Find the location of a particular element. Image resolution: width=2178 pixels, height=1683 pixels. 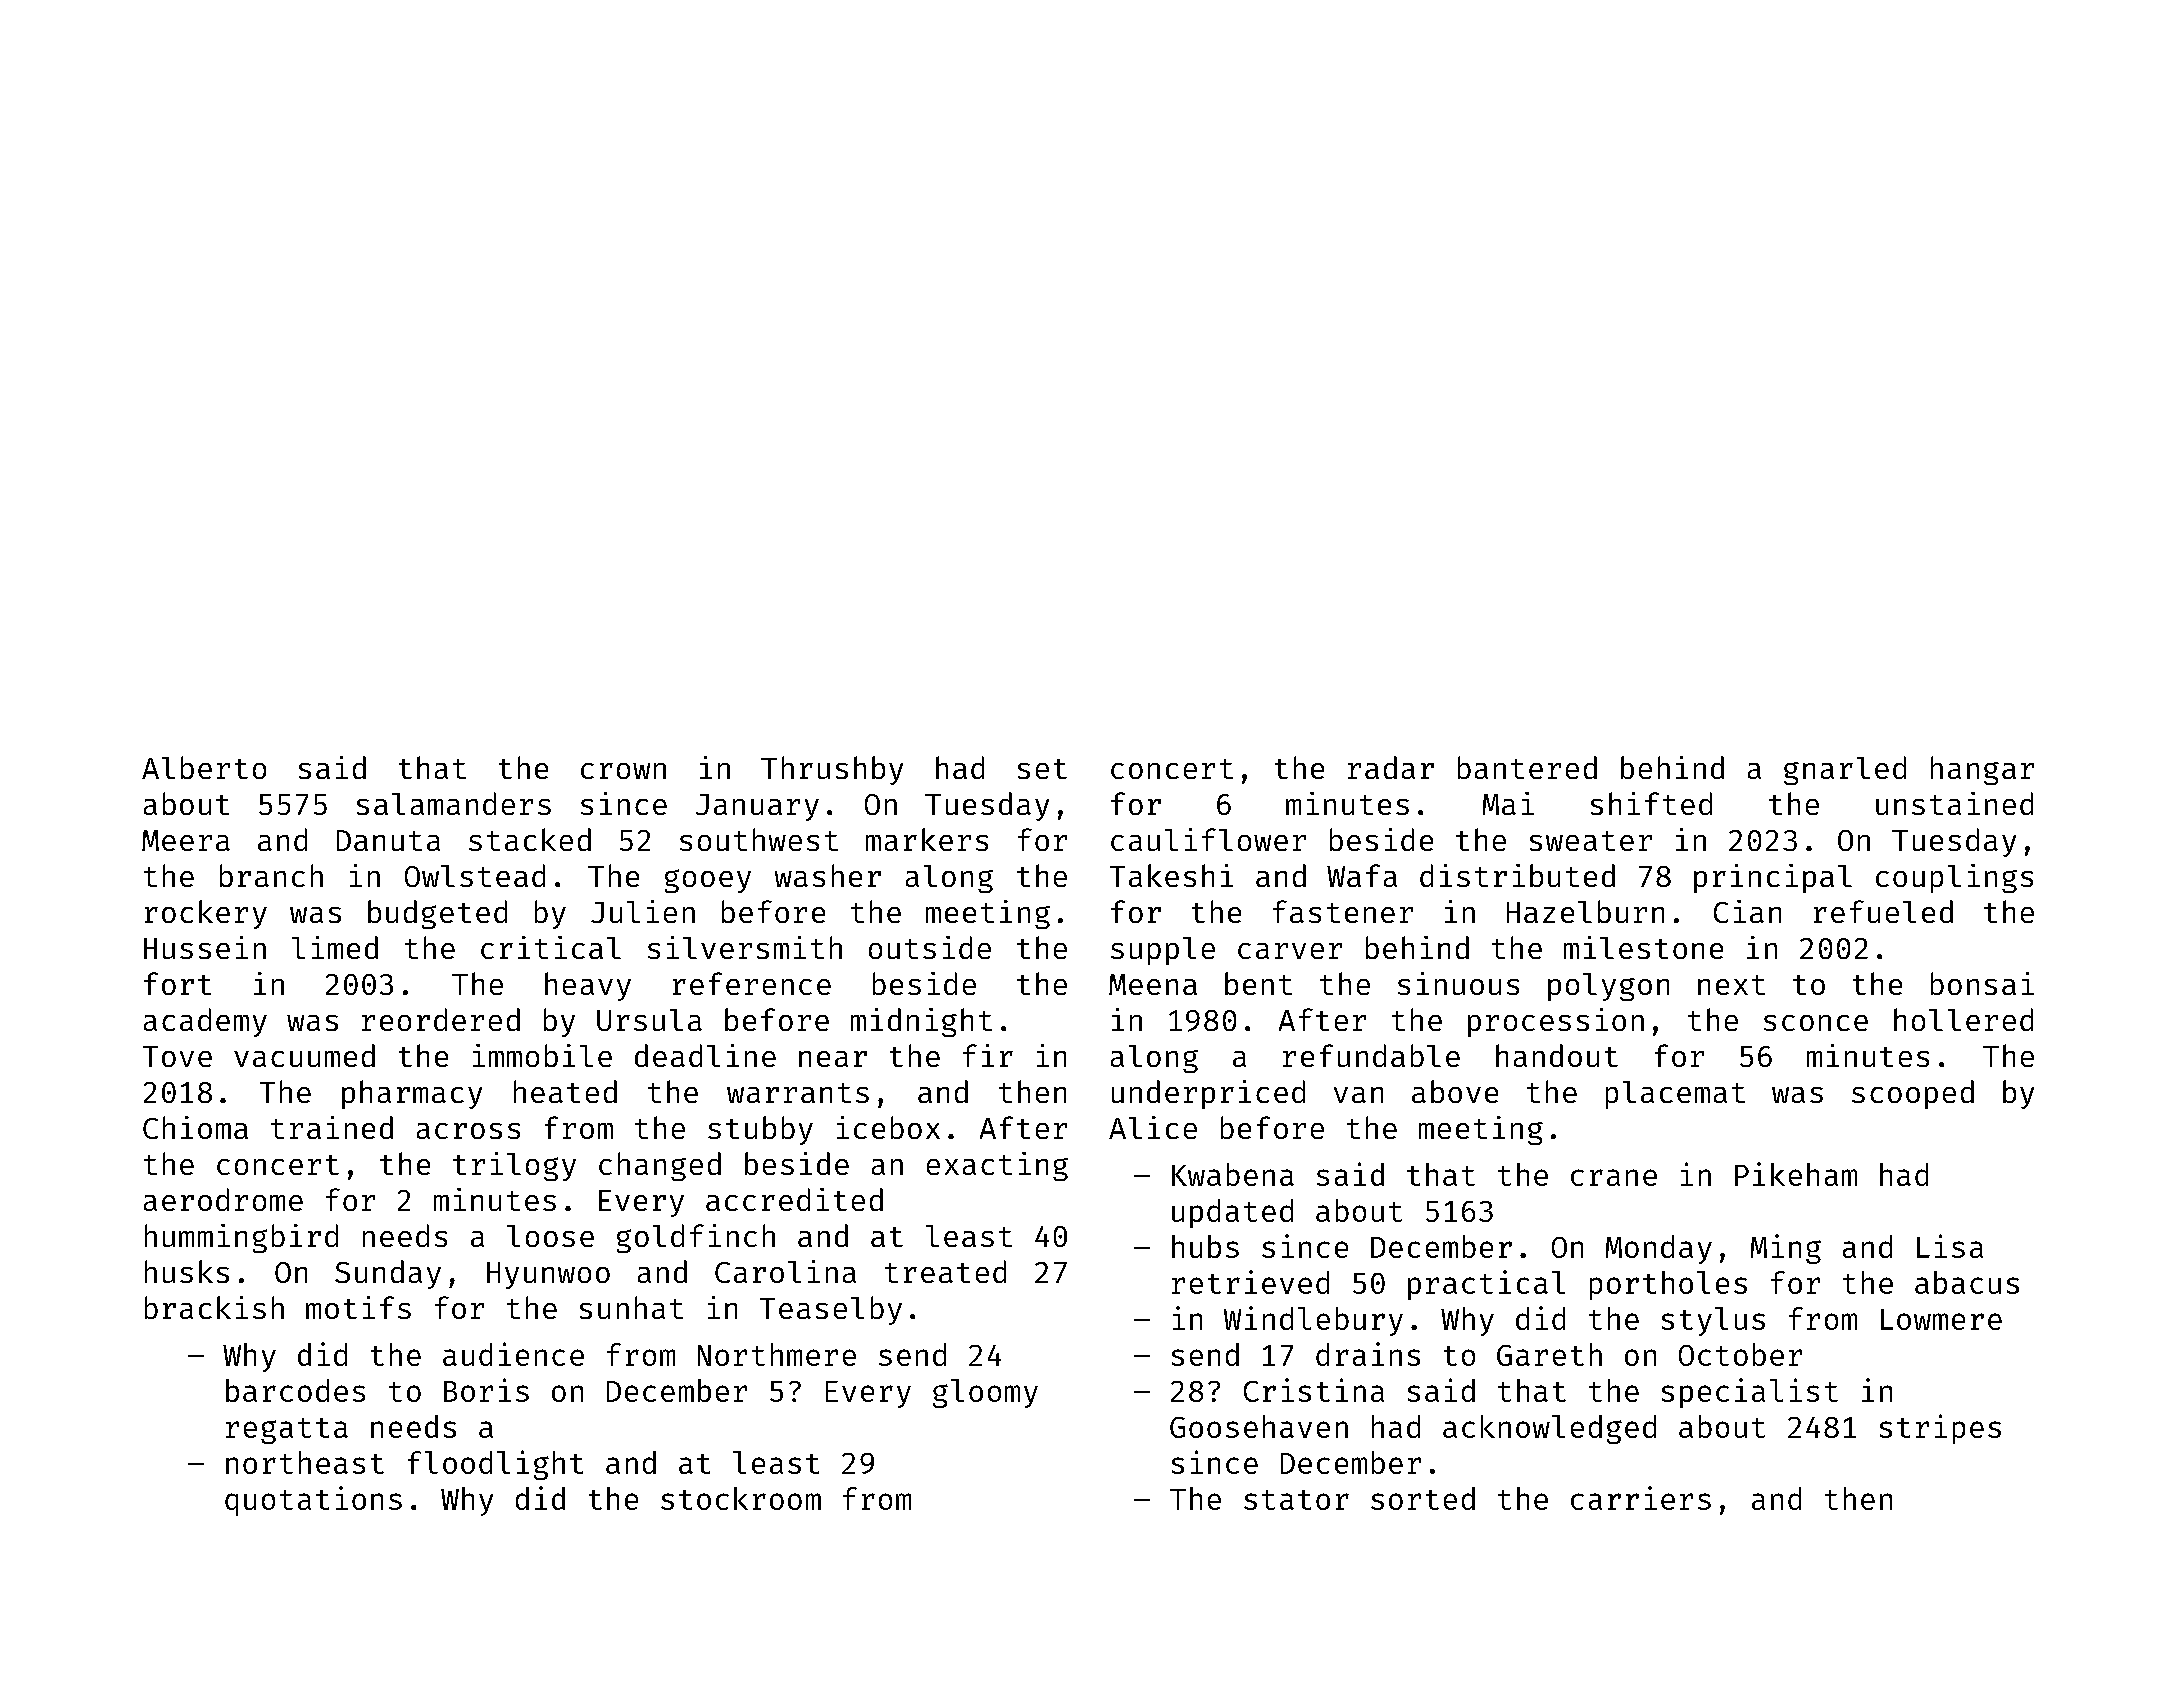

brackish is located at coordinates (214, 1307).
